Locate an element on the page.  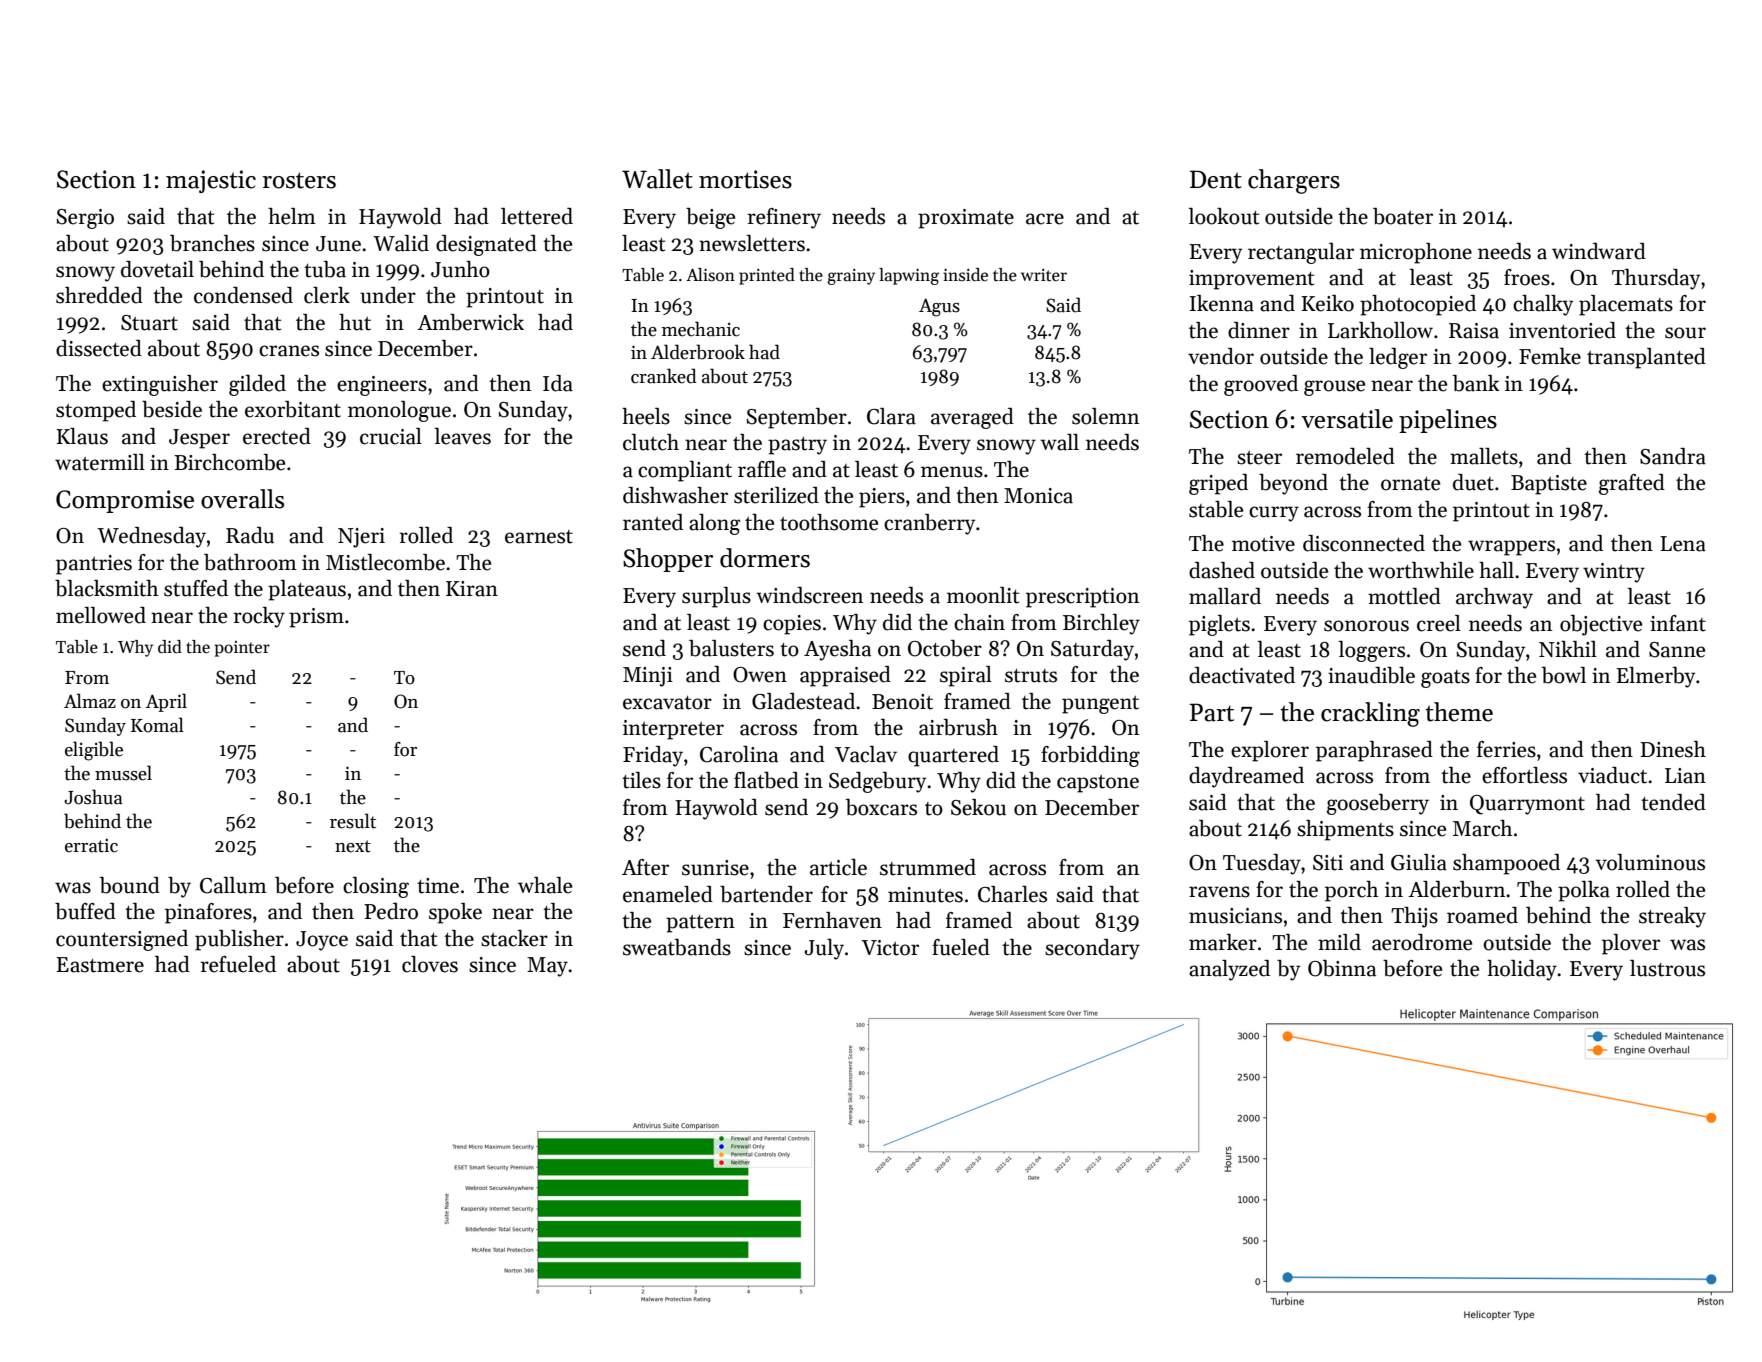
dishwasher is located at coordinates (675, 495).
